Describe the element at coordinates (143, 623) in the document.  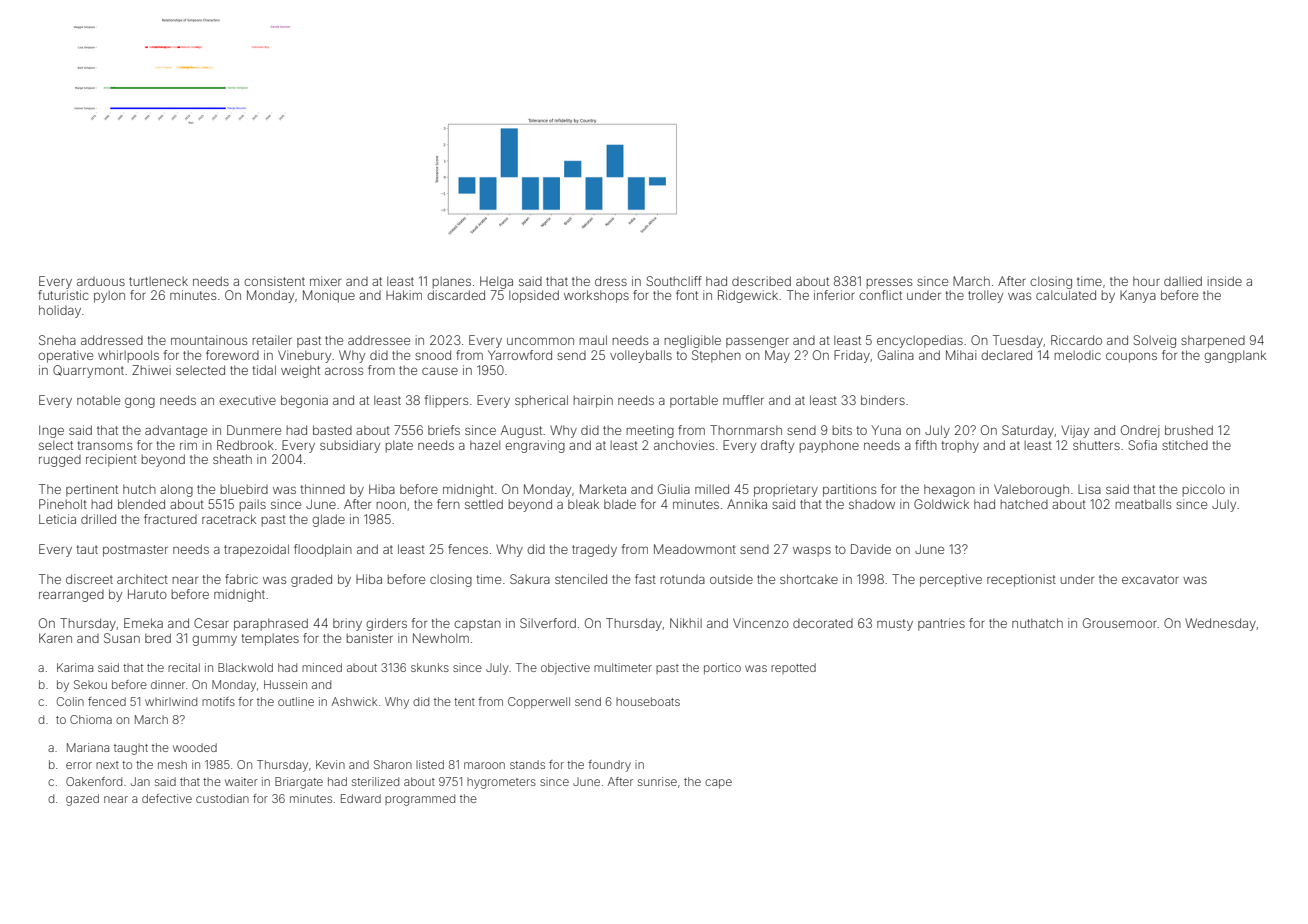
I see `Emeka` at that location.
